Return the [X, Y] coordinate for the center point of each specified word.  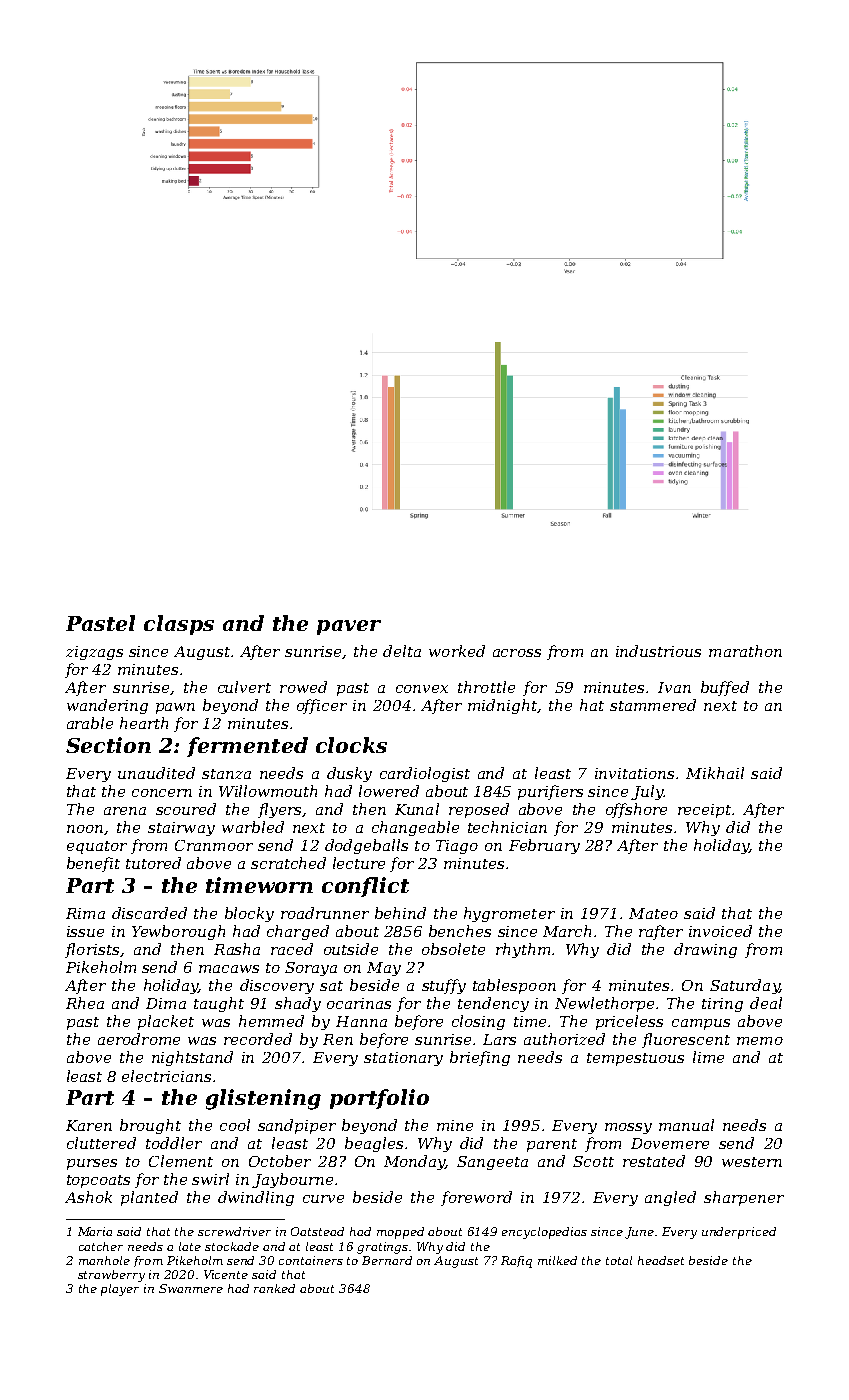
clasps [179, 625]
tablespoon [514, 986]
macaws [229, 969]
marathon [745, 651]
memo [760, 1041]
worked [457, 651]
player [120, 1290]
